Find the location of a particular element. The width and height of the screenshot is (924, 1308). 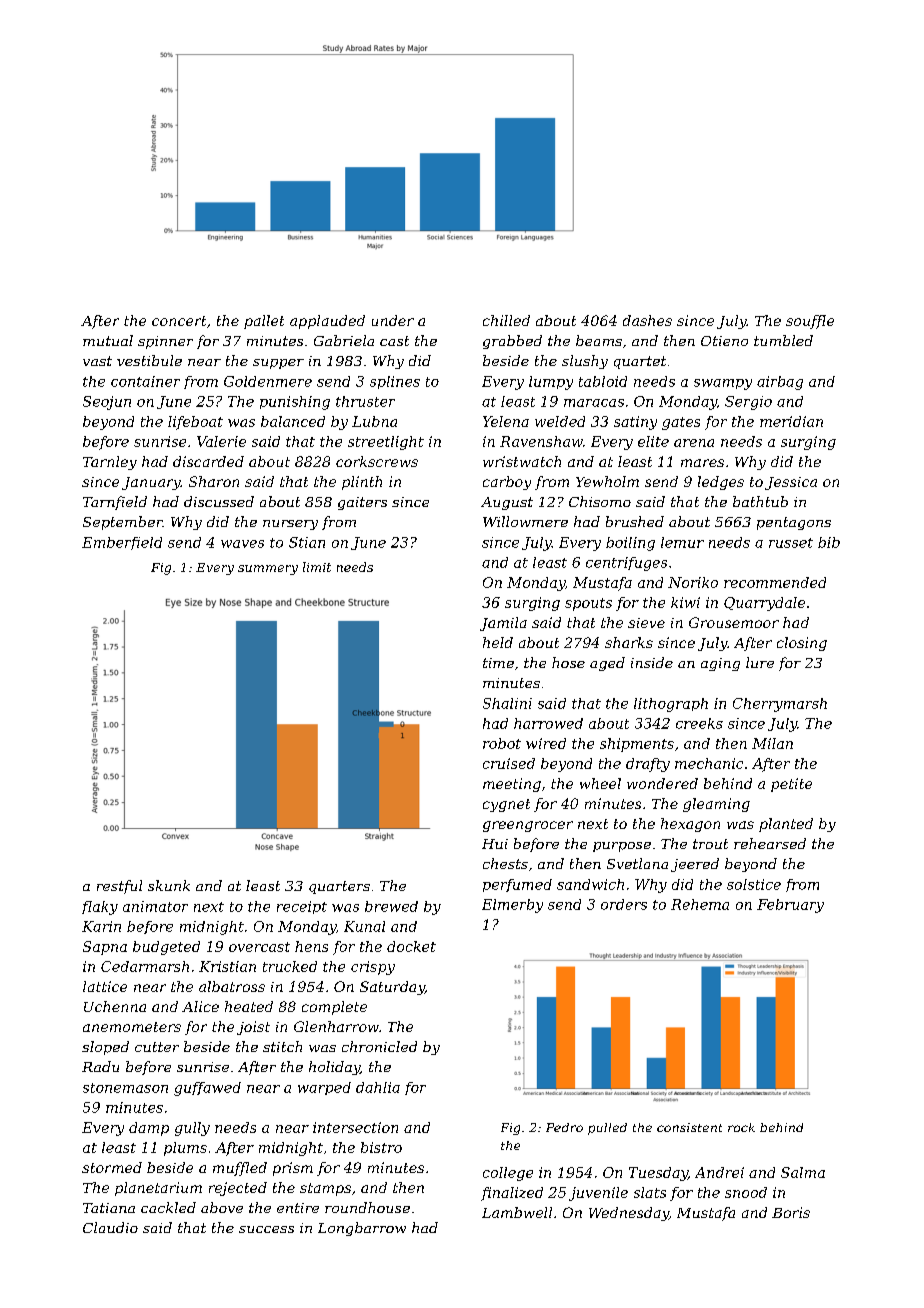

college is located at coordinates (508, 1174).
